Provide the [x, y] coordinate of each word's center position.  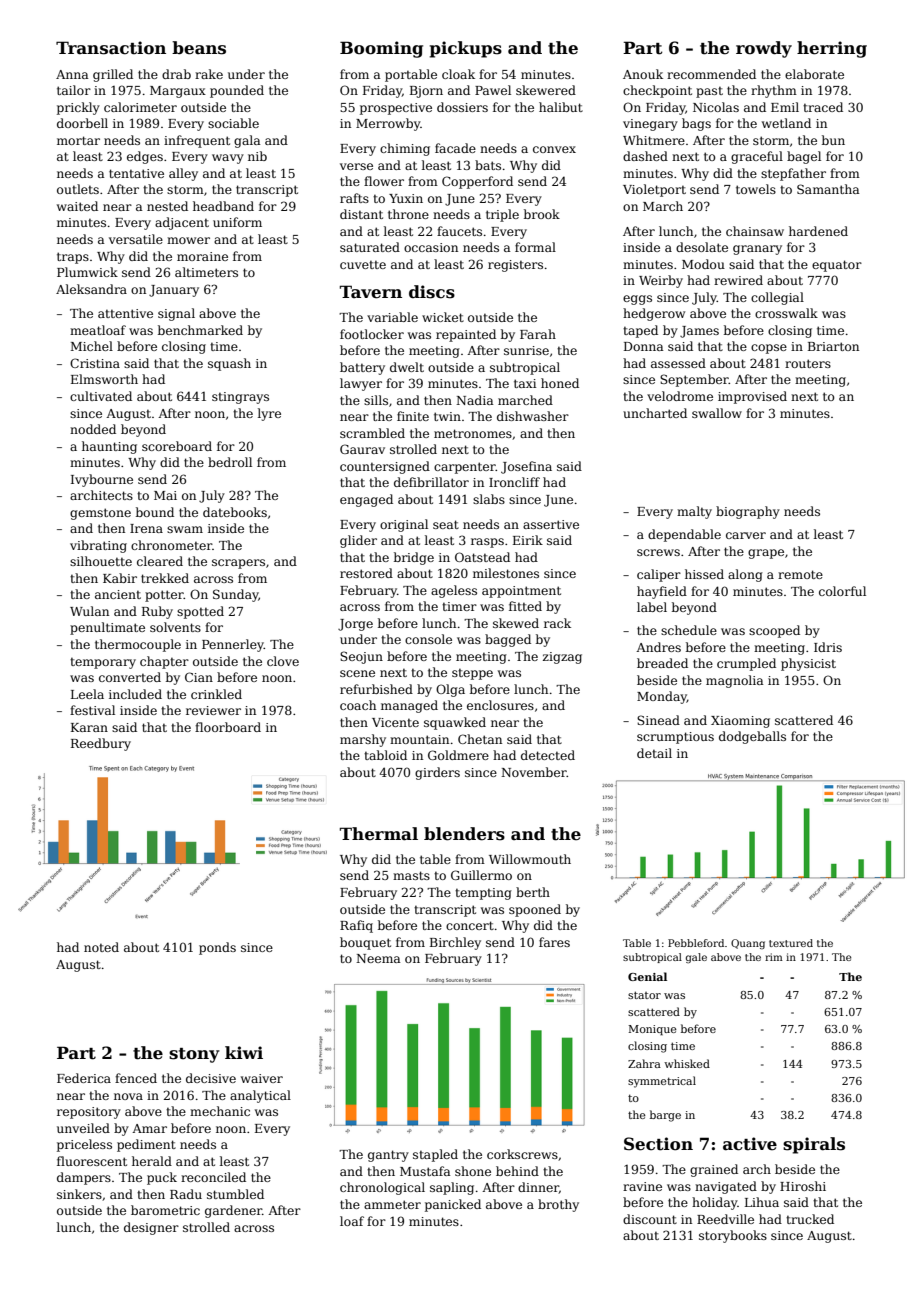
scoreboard [177, 446]
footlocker [372, 334]
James [699, 332]
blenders [464, 834]
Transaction [111, 48]
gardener [233, 1211]
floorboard [228, 727]
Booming [381, 49]
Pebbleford [696, 943]
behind [517, 1171]
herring [832, 49]
